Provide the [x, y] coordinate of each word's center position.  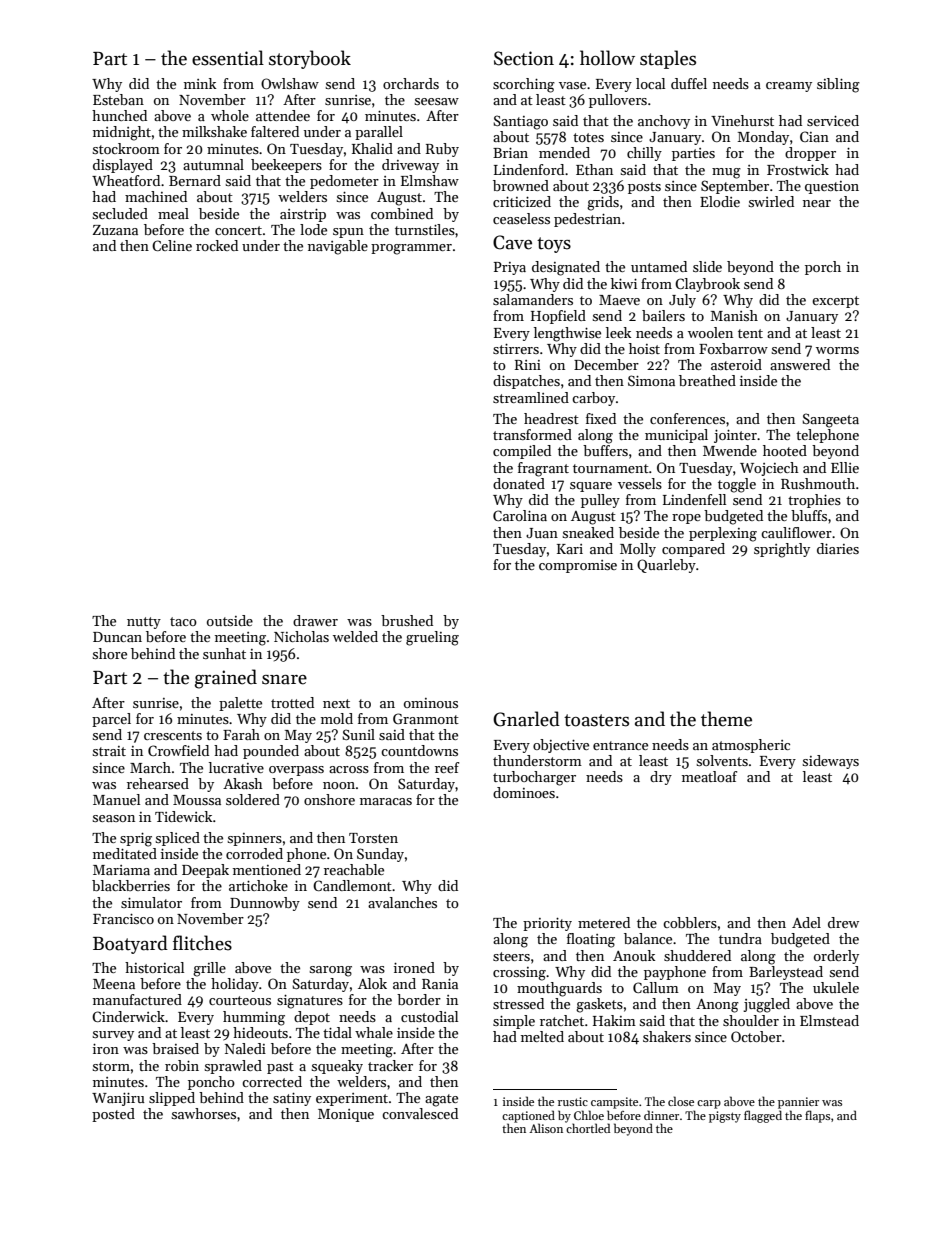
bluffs [809, 515]
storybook [310, 59]
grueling [432, 638]
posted [113, 1115]
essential [228, 58]
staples [668, 59]
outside [230, 620]
